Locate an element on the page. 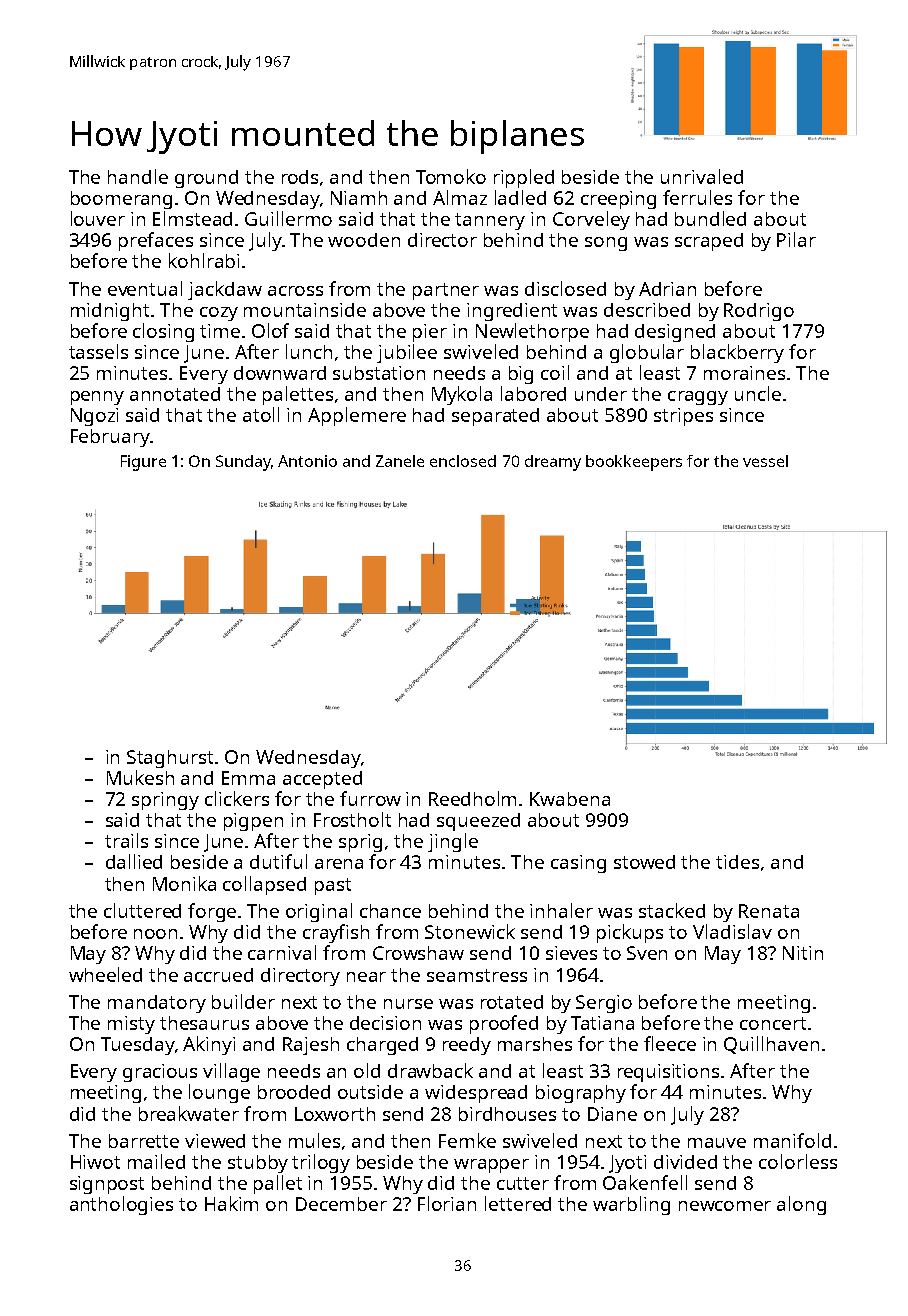  dreamy is located at coordinates (553, 463).
